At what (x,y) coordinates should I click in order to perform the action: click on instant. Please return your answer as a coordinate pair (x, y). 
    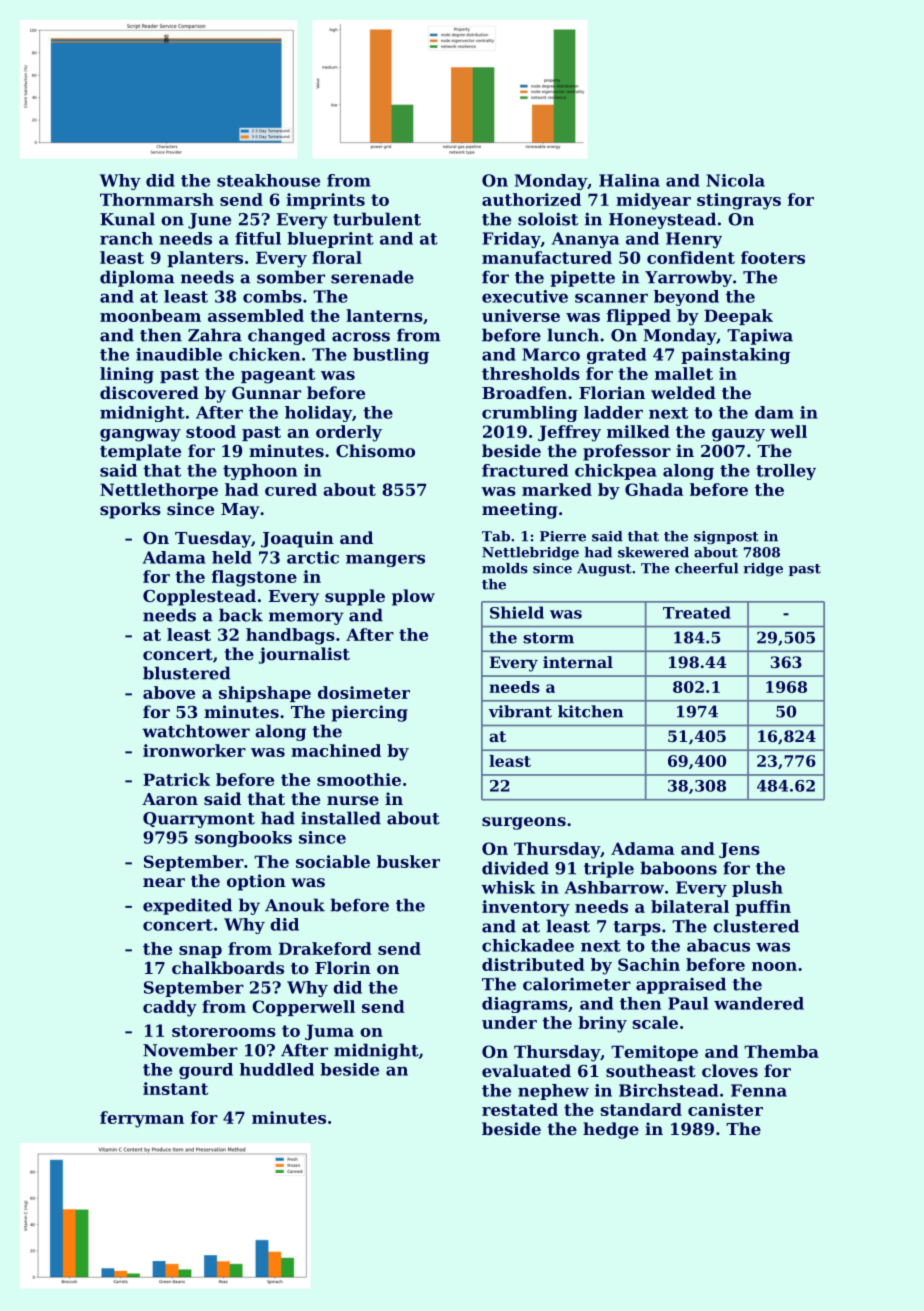
    Looking at the image, I should click on (175, 1088).
